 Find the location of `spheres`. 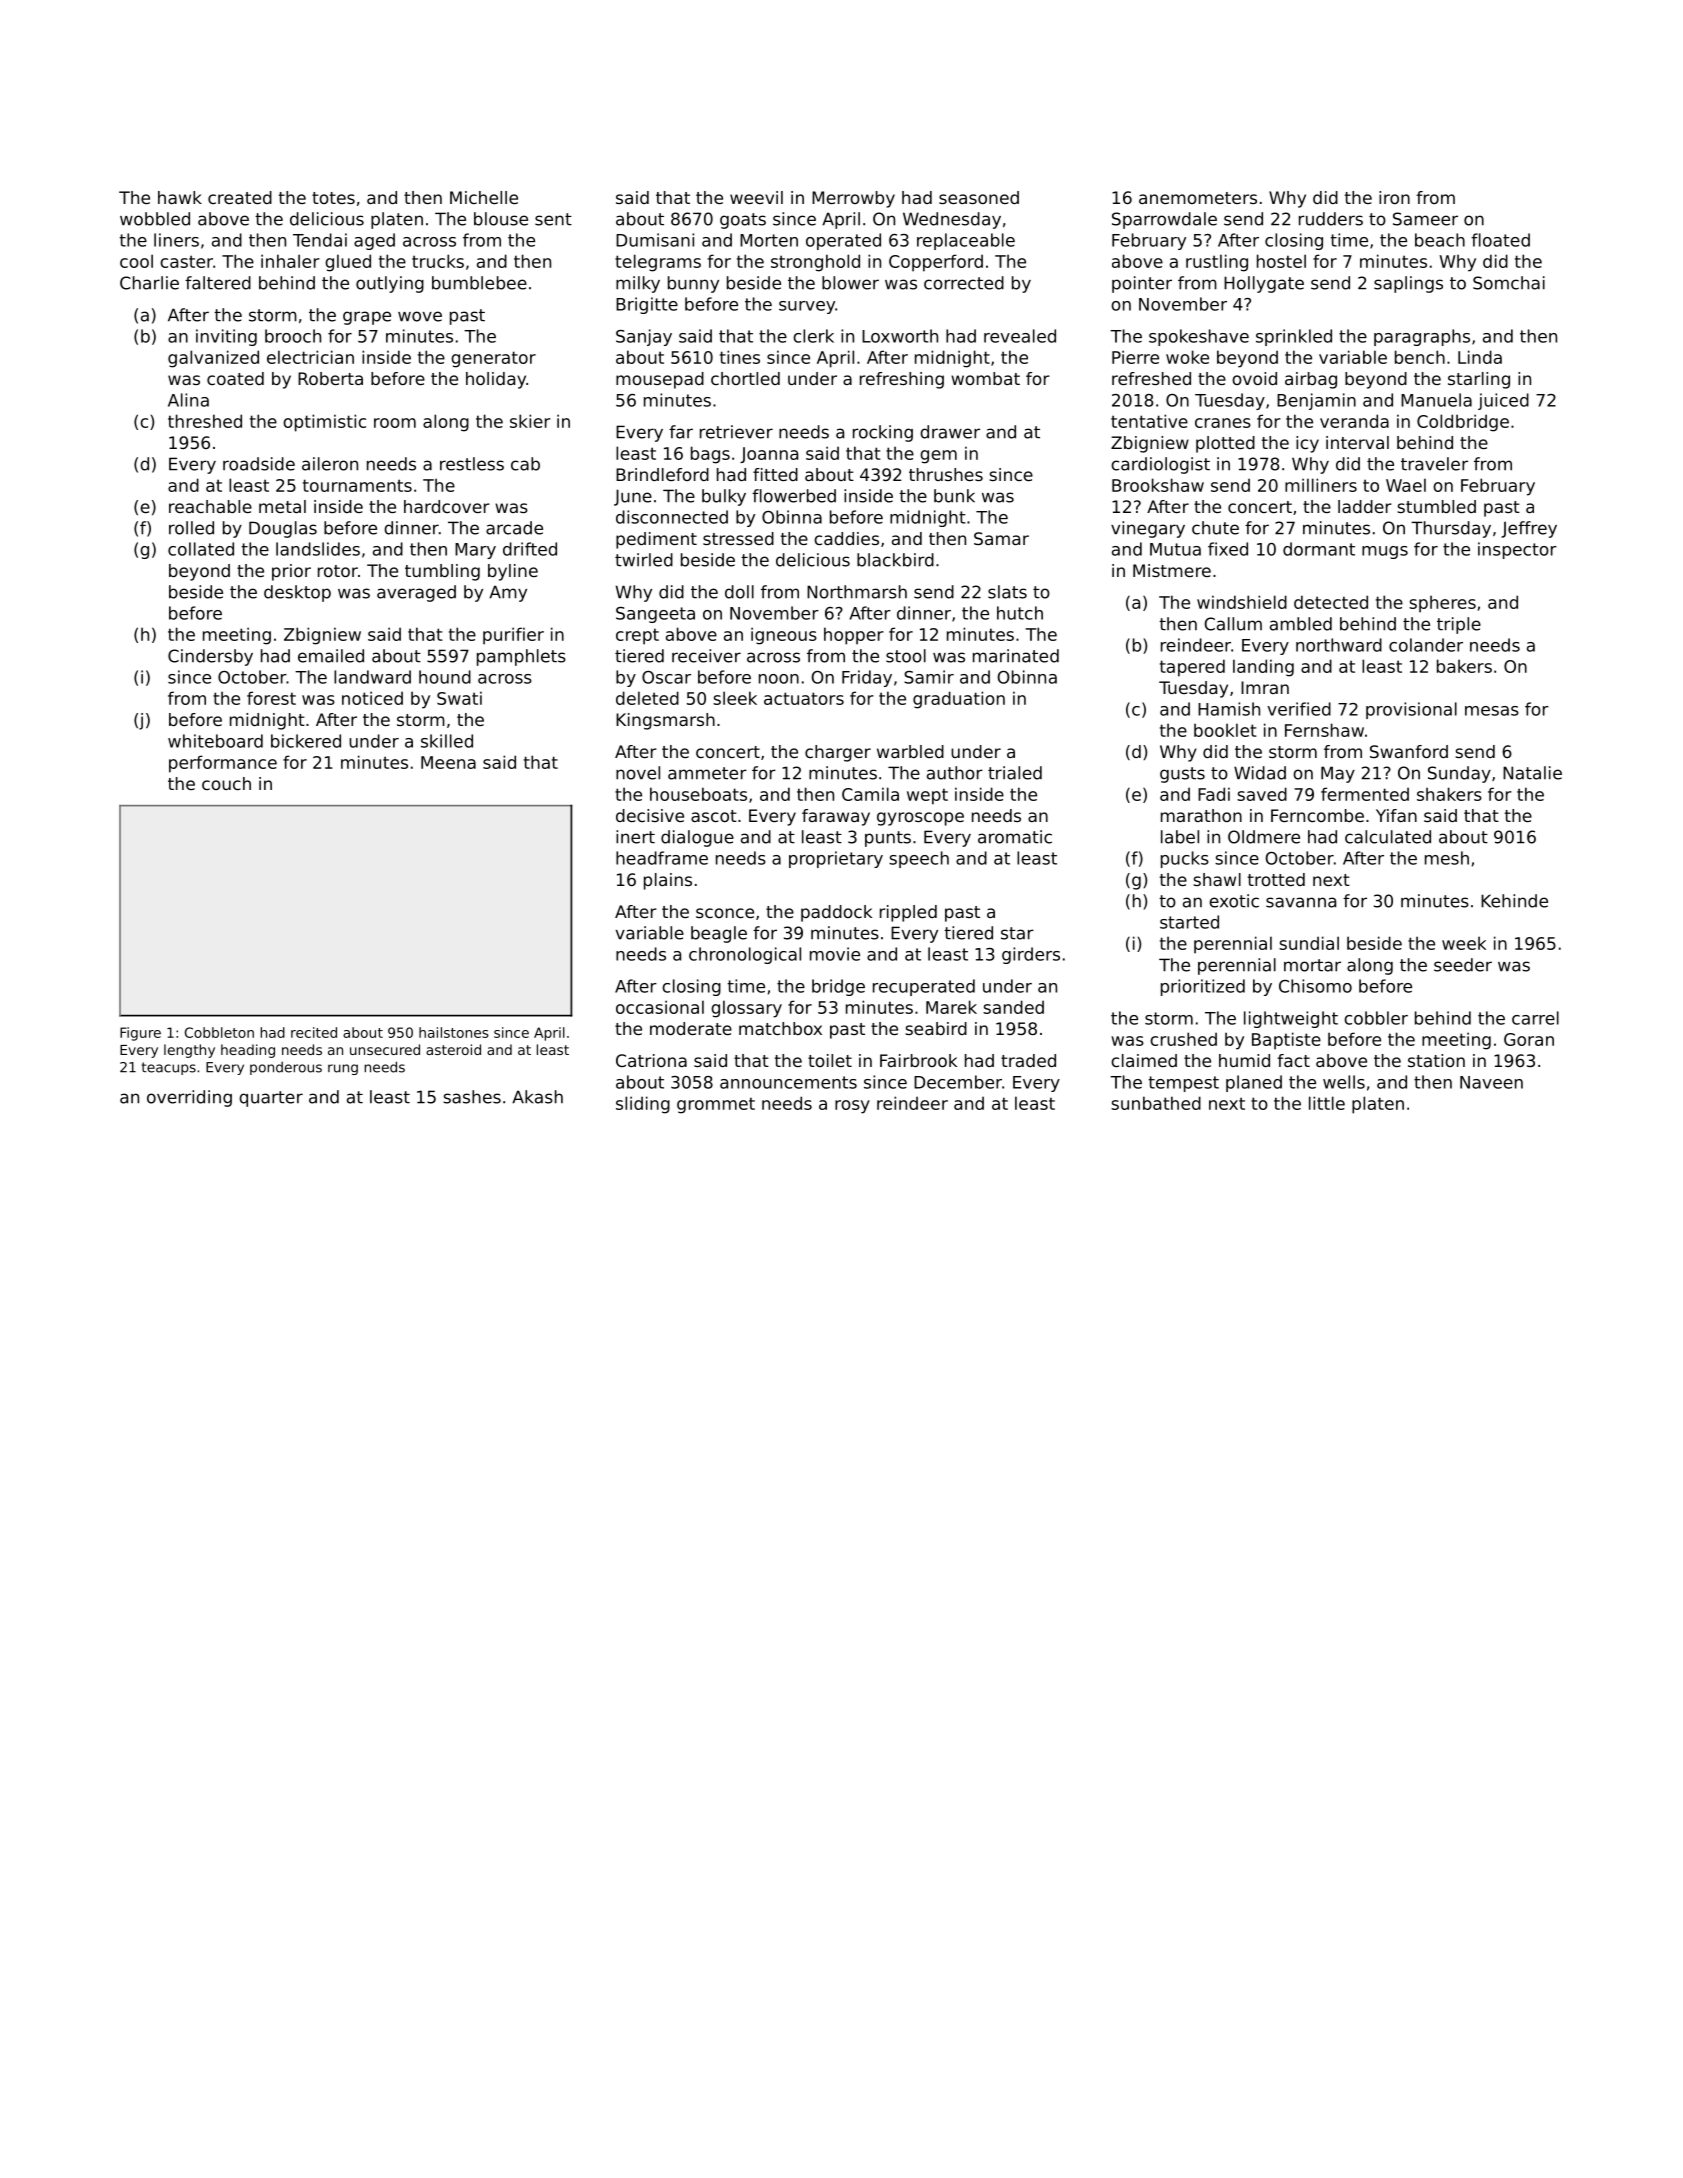

spheres is located at coordinates (1442, 604).
